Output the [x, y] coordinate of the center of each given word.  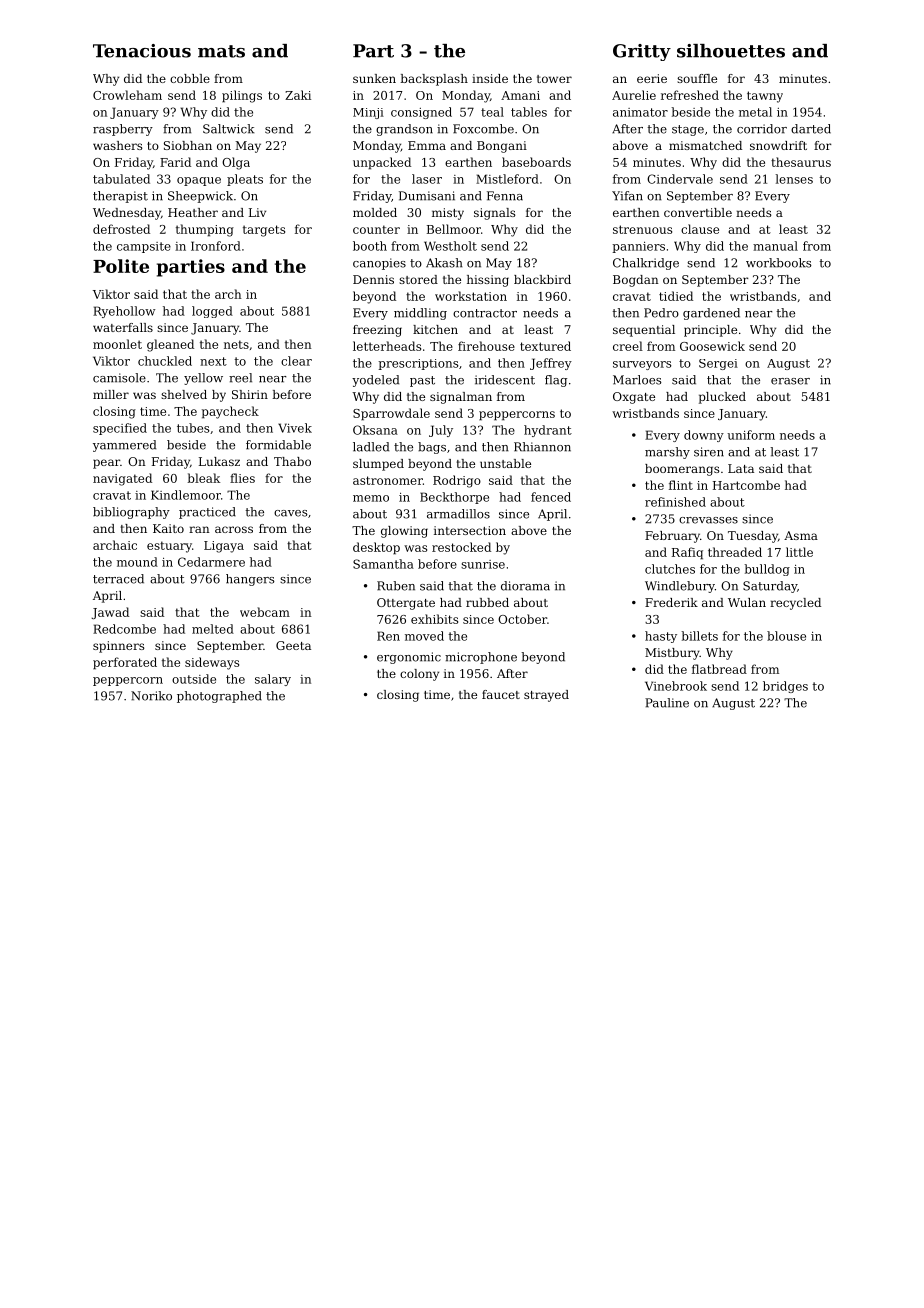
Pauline [667, 703]
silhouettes [731, 51]
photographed [219, 697]
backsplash [434, 80]
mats [221, 51]
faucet [501, 694]
